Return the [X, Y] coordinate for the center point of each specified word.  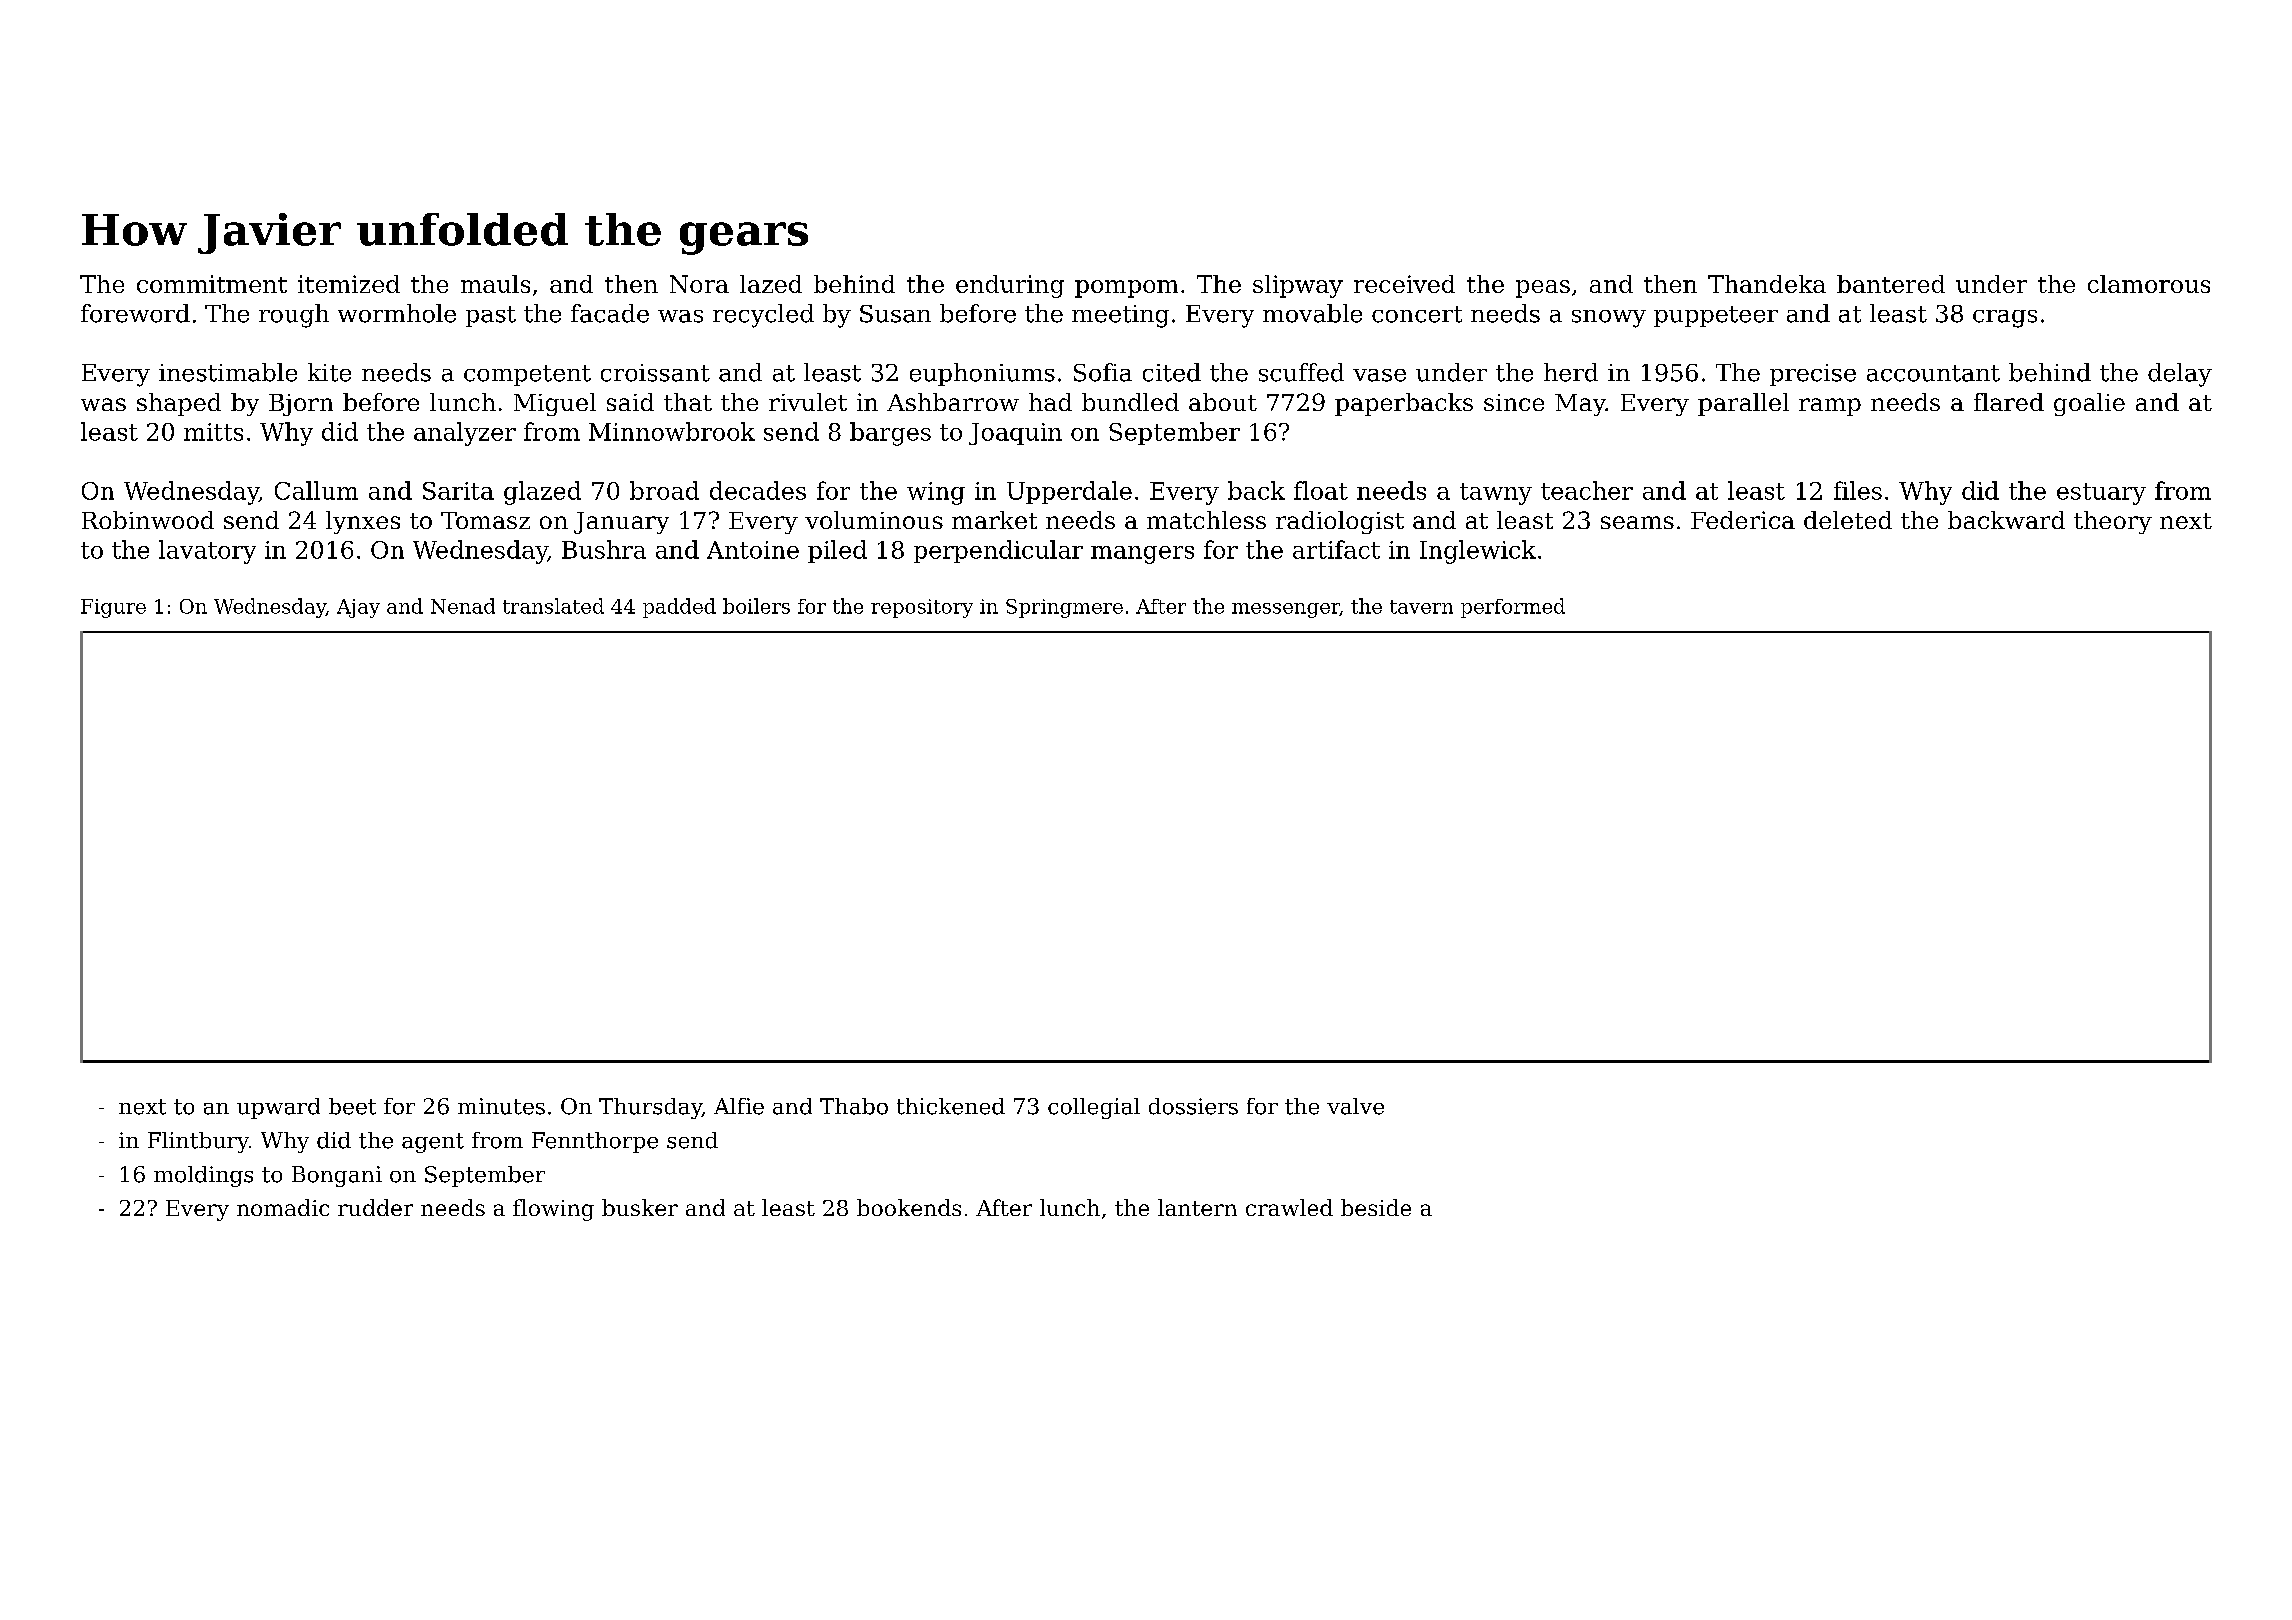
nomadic [283, 1207]
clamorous [2149, 284]
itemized [349, 284]
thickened [951, 1106]
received [1404, 284]
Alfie [739, 1106]
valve [1355, 1106]
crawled [1289, 1207]
